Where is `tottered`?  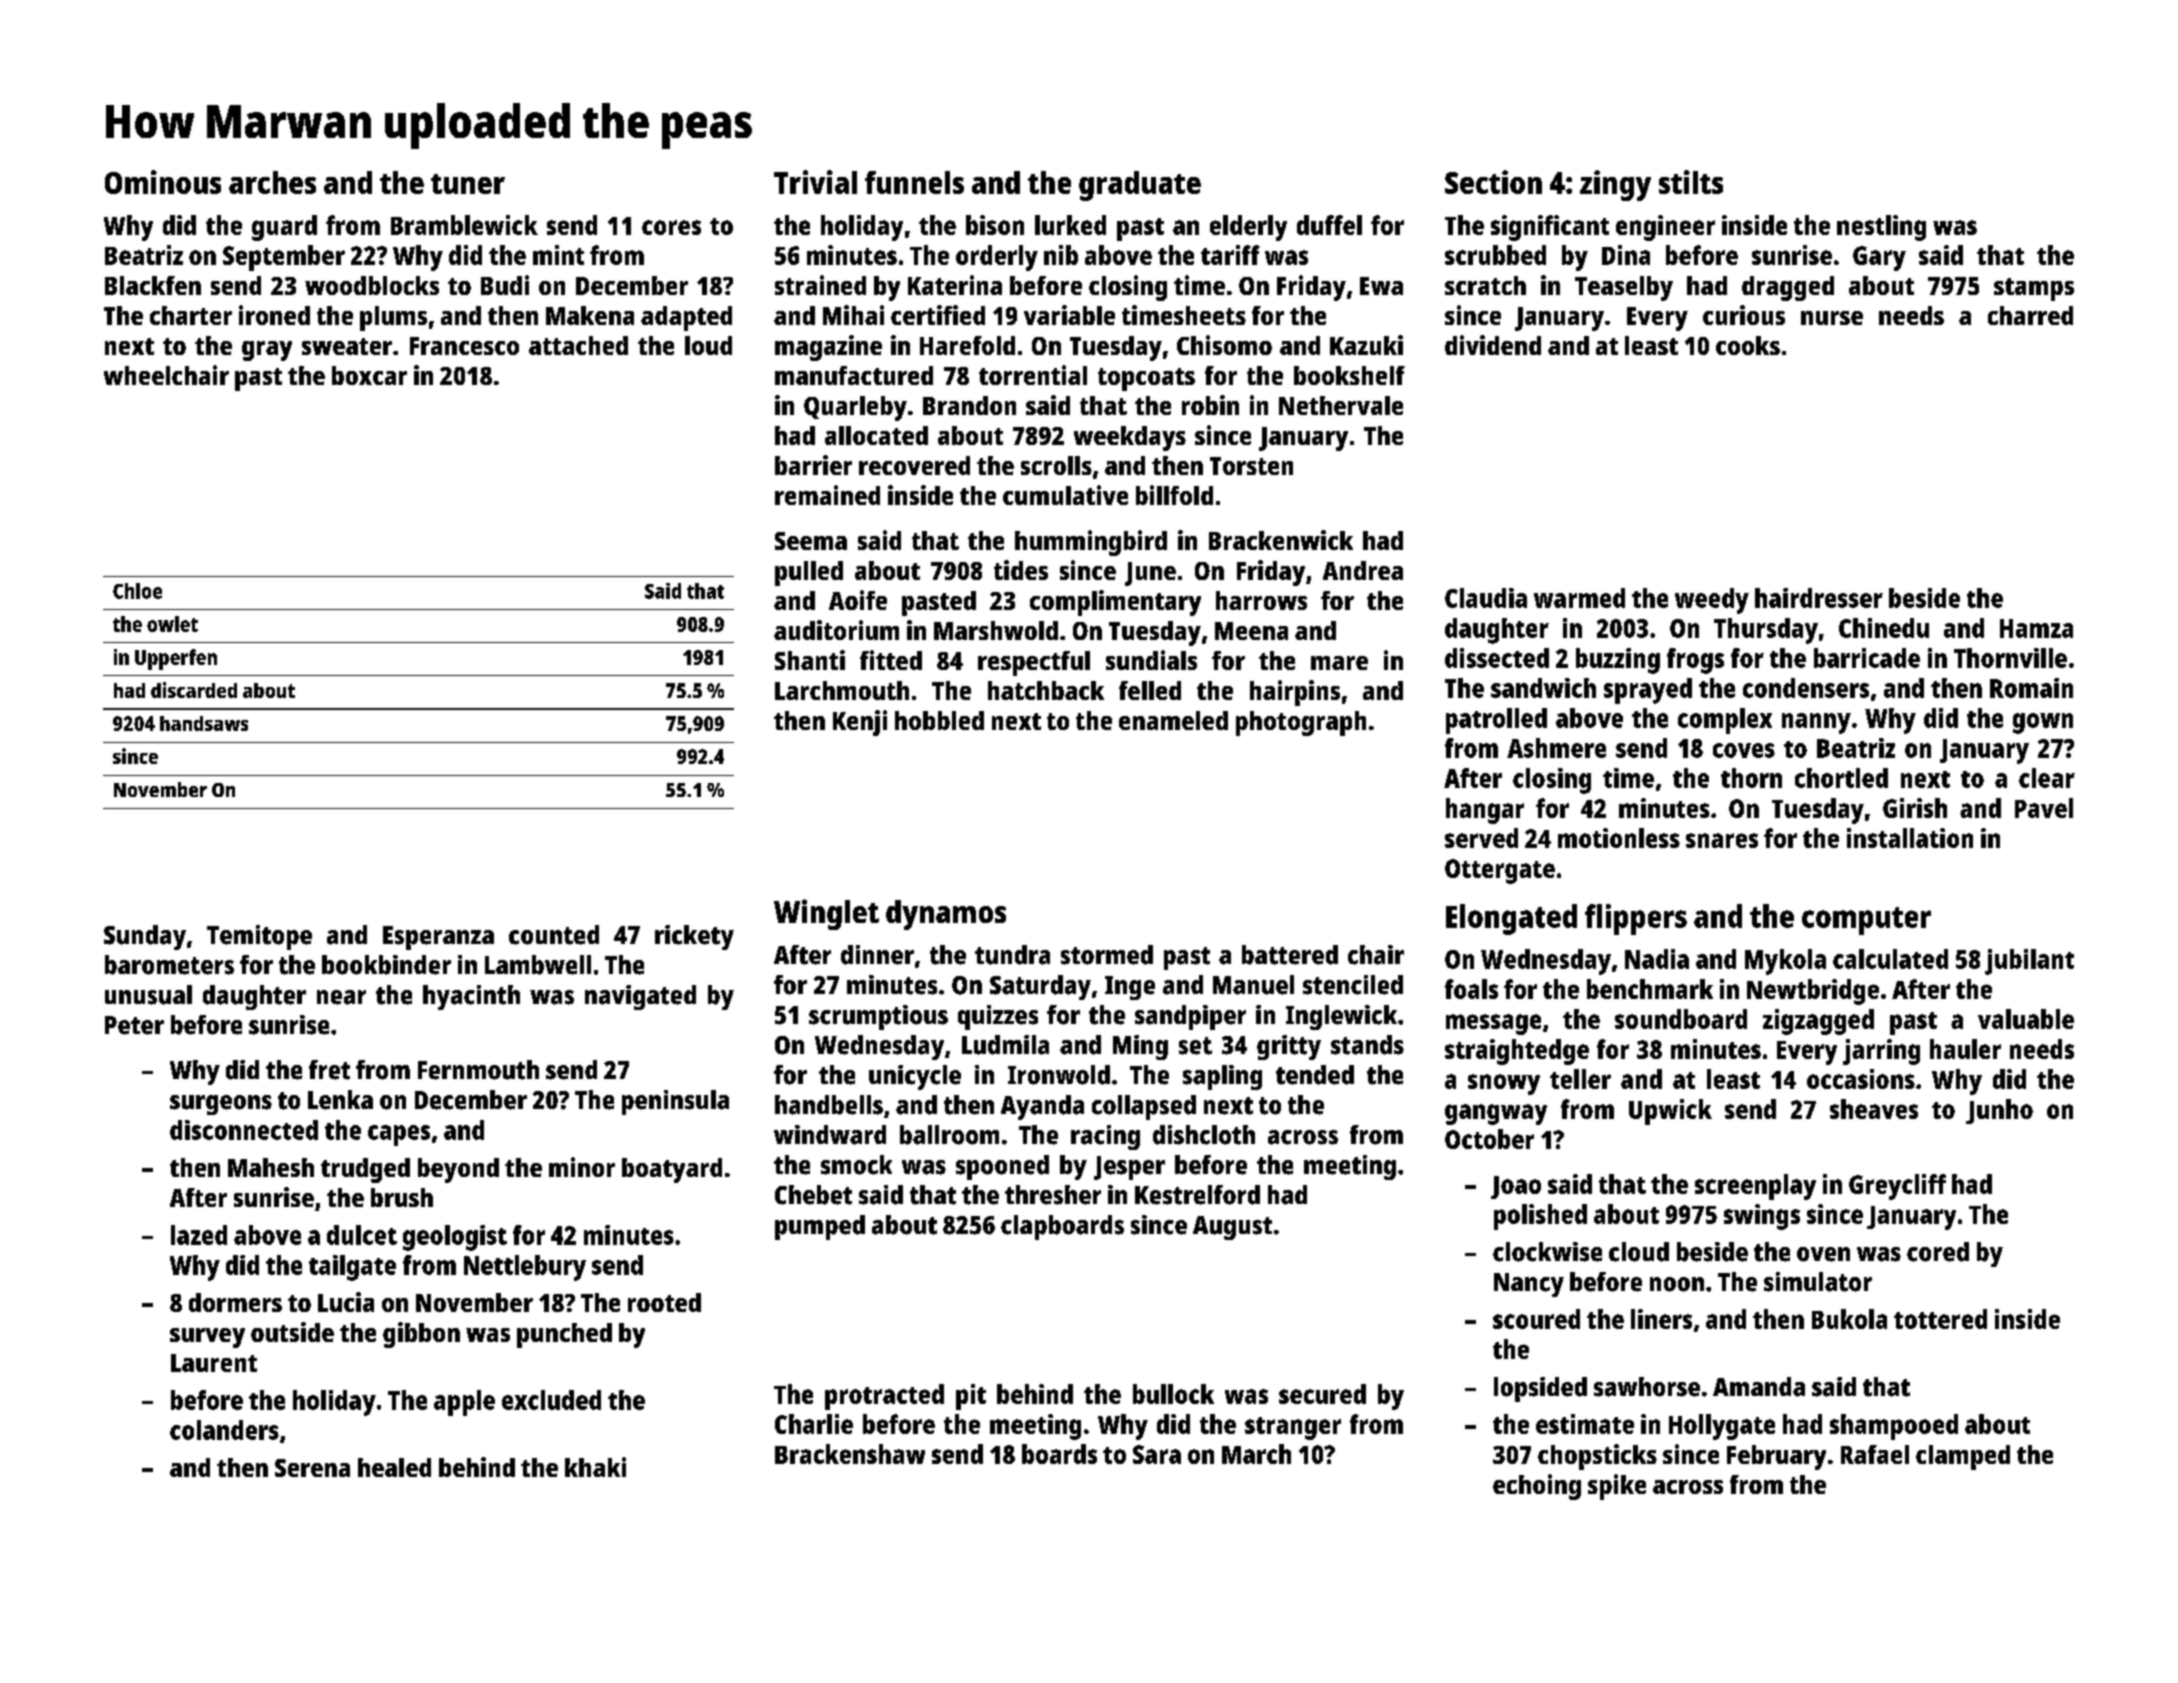
tottered is located at coordinates (1940, 1319).
